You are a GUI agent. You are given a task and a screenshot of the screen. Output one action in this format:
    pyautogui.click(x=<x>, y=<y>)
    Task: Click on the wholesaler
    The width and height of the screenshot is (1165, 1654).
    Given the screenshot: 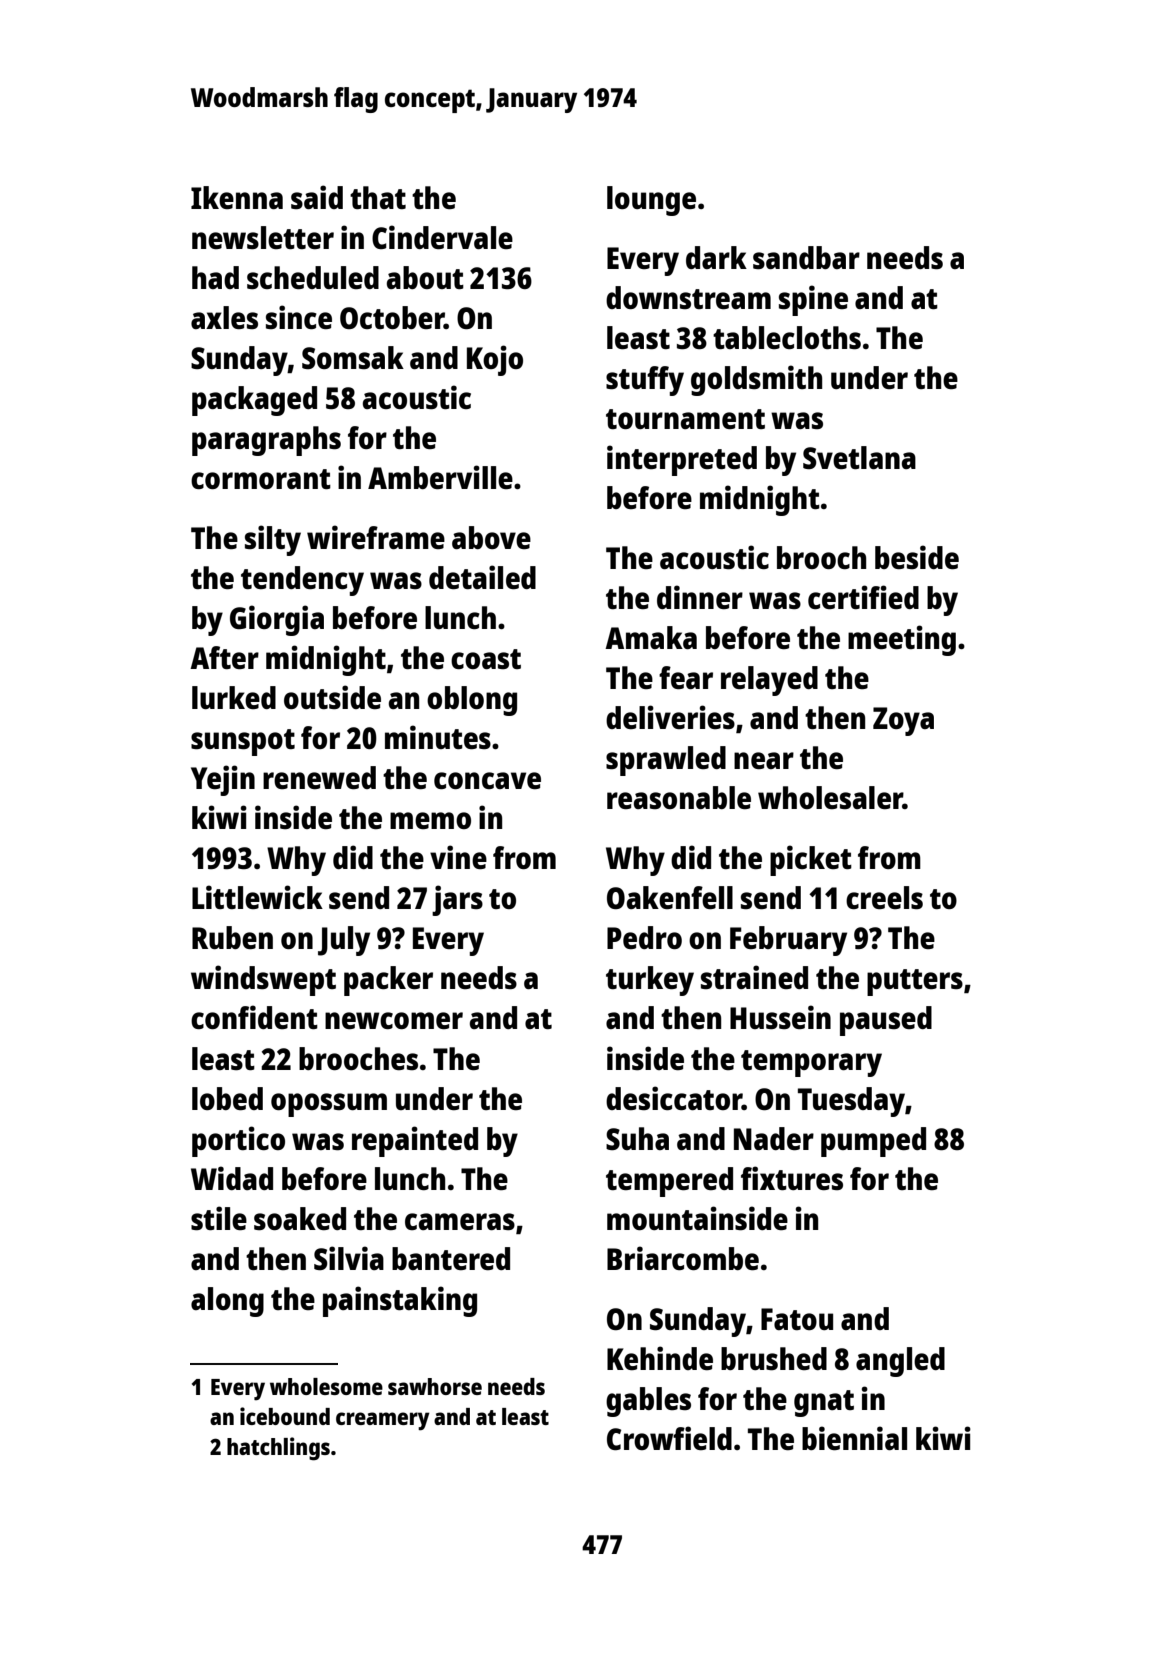 What is the action you would take?
    pyautogui.click(x=830, y=797)
